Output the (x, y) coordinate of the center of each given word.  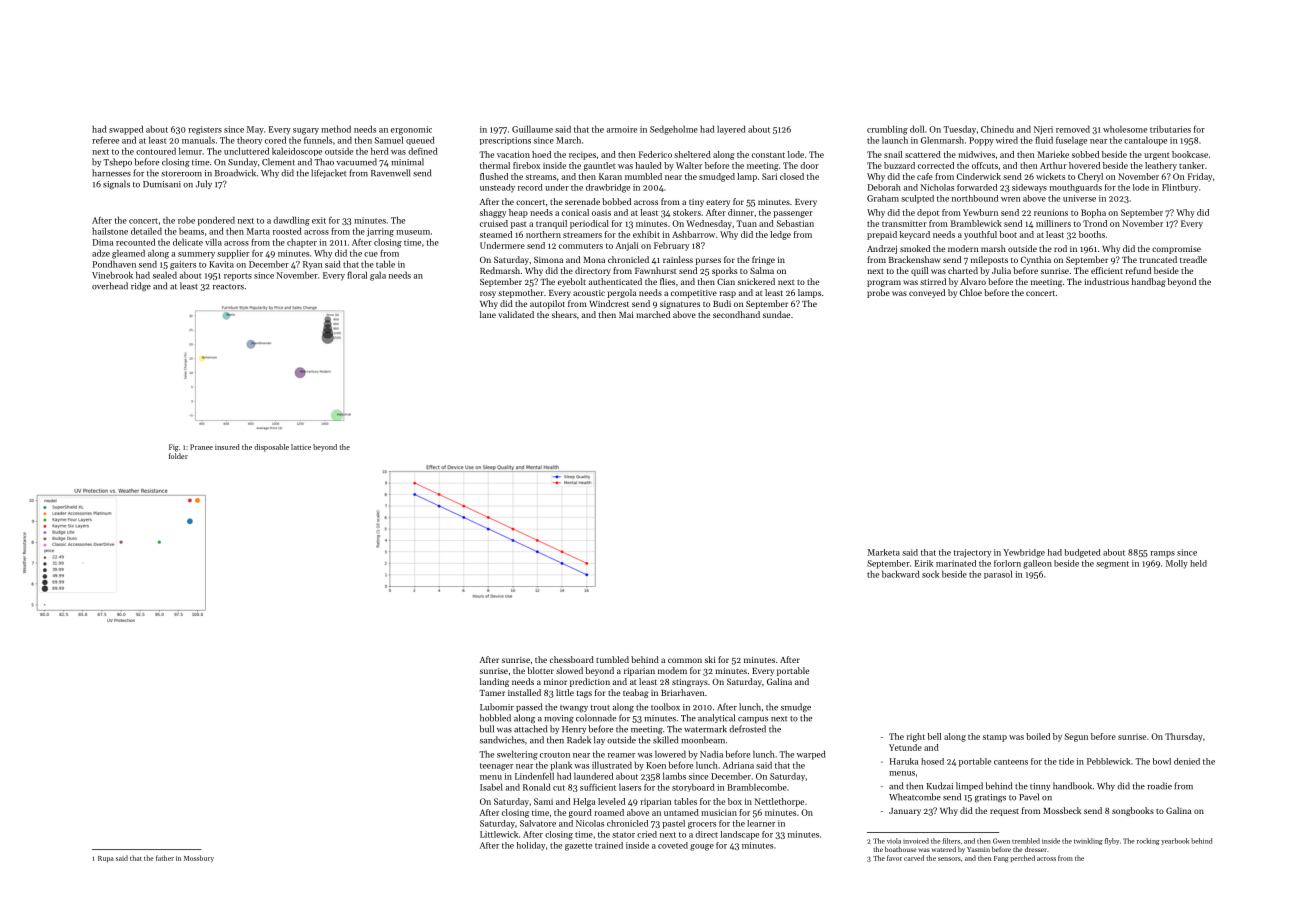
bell (934, 736)
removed (1073, 129)
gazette (578, 847)
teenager (496, 767)
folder (178, 456)
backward (901, 574)
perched (1022, 858)
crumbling (887, 130)
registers (205, 130)
